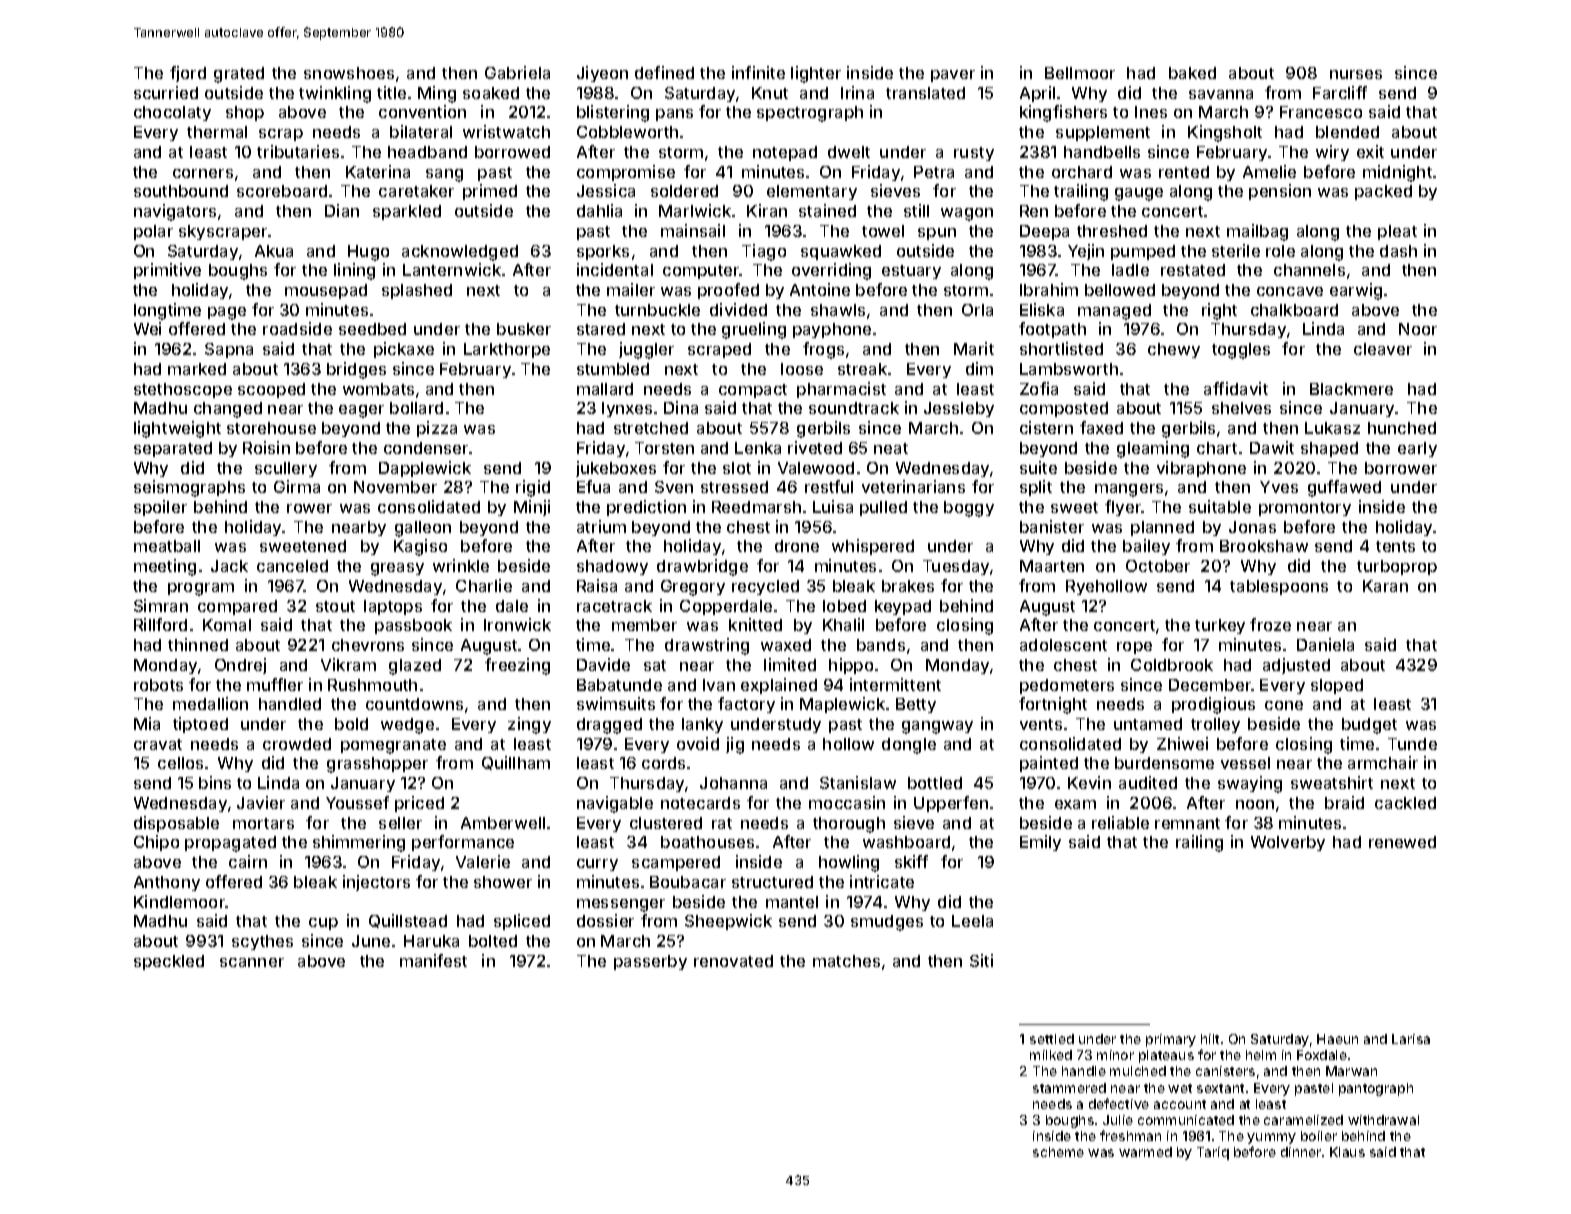 Image resolution: width=1571 pixels, height=1214 pixels. Describe the element at coordinates (506, 131) in the image. I see `wristwatch` at that location.
